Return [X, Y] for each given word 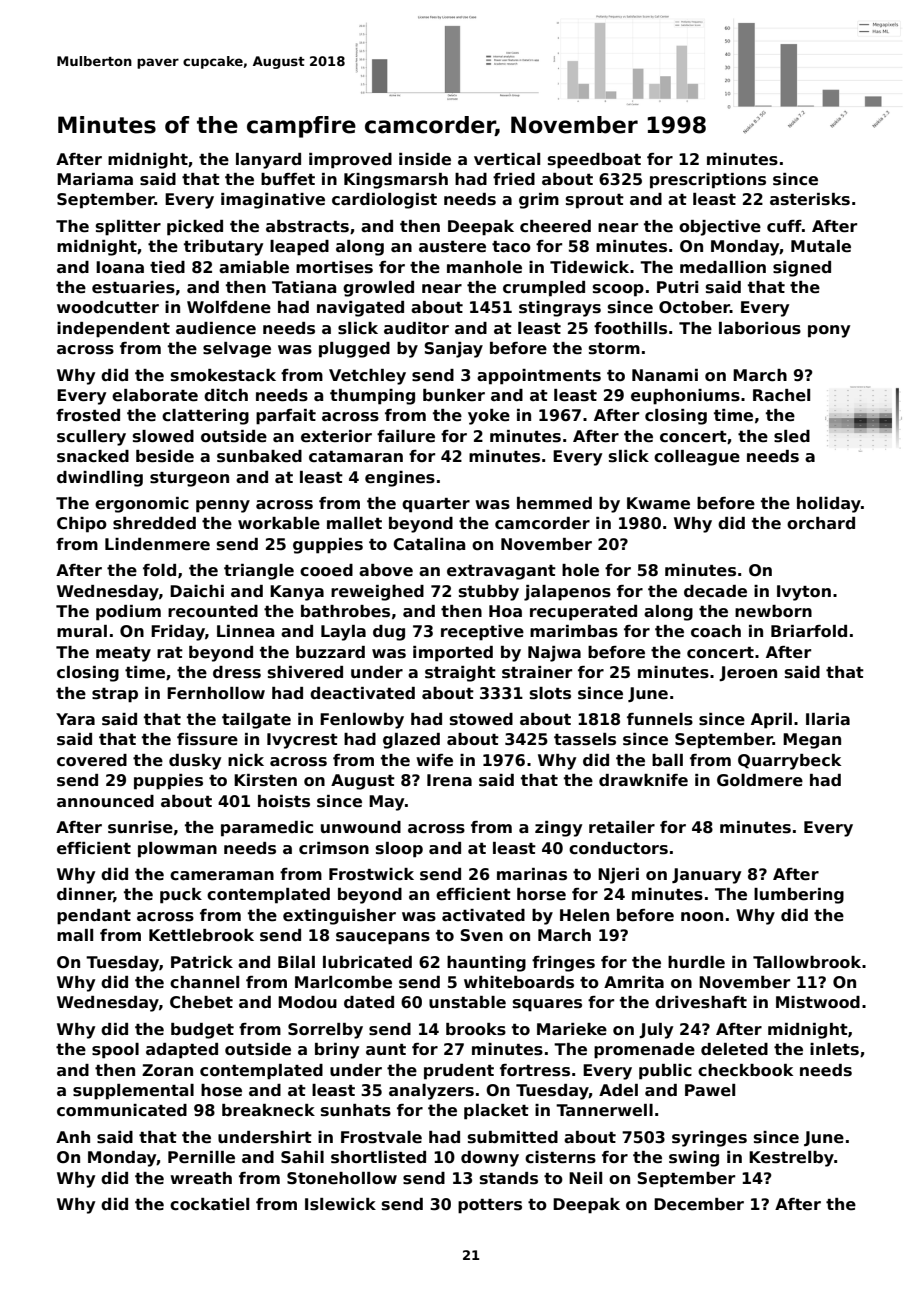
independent [113, 330]
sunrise [140, 827]
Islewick [340, 1204]
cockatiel [209, 1204]
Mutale [821, 246]
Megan [812, 741]
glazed [411, 741]
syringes [709, 1139]
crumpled [544, 289]
